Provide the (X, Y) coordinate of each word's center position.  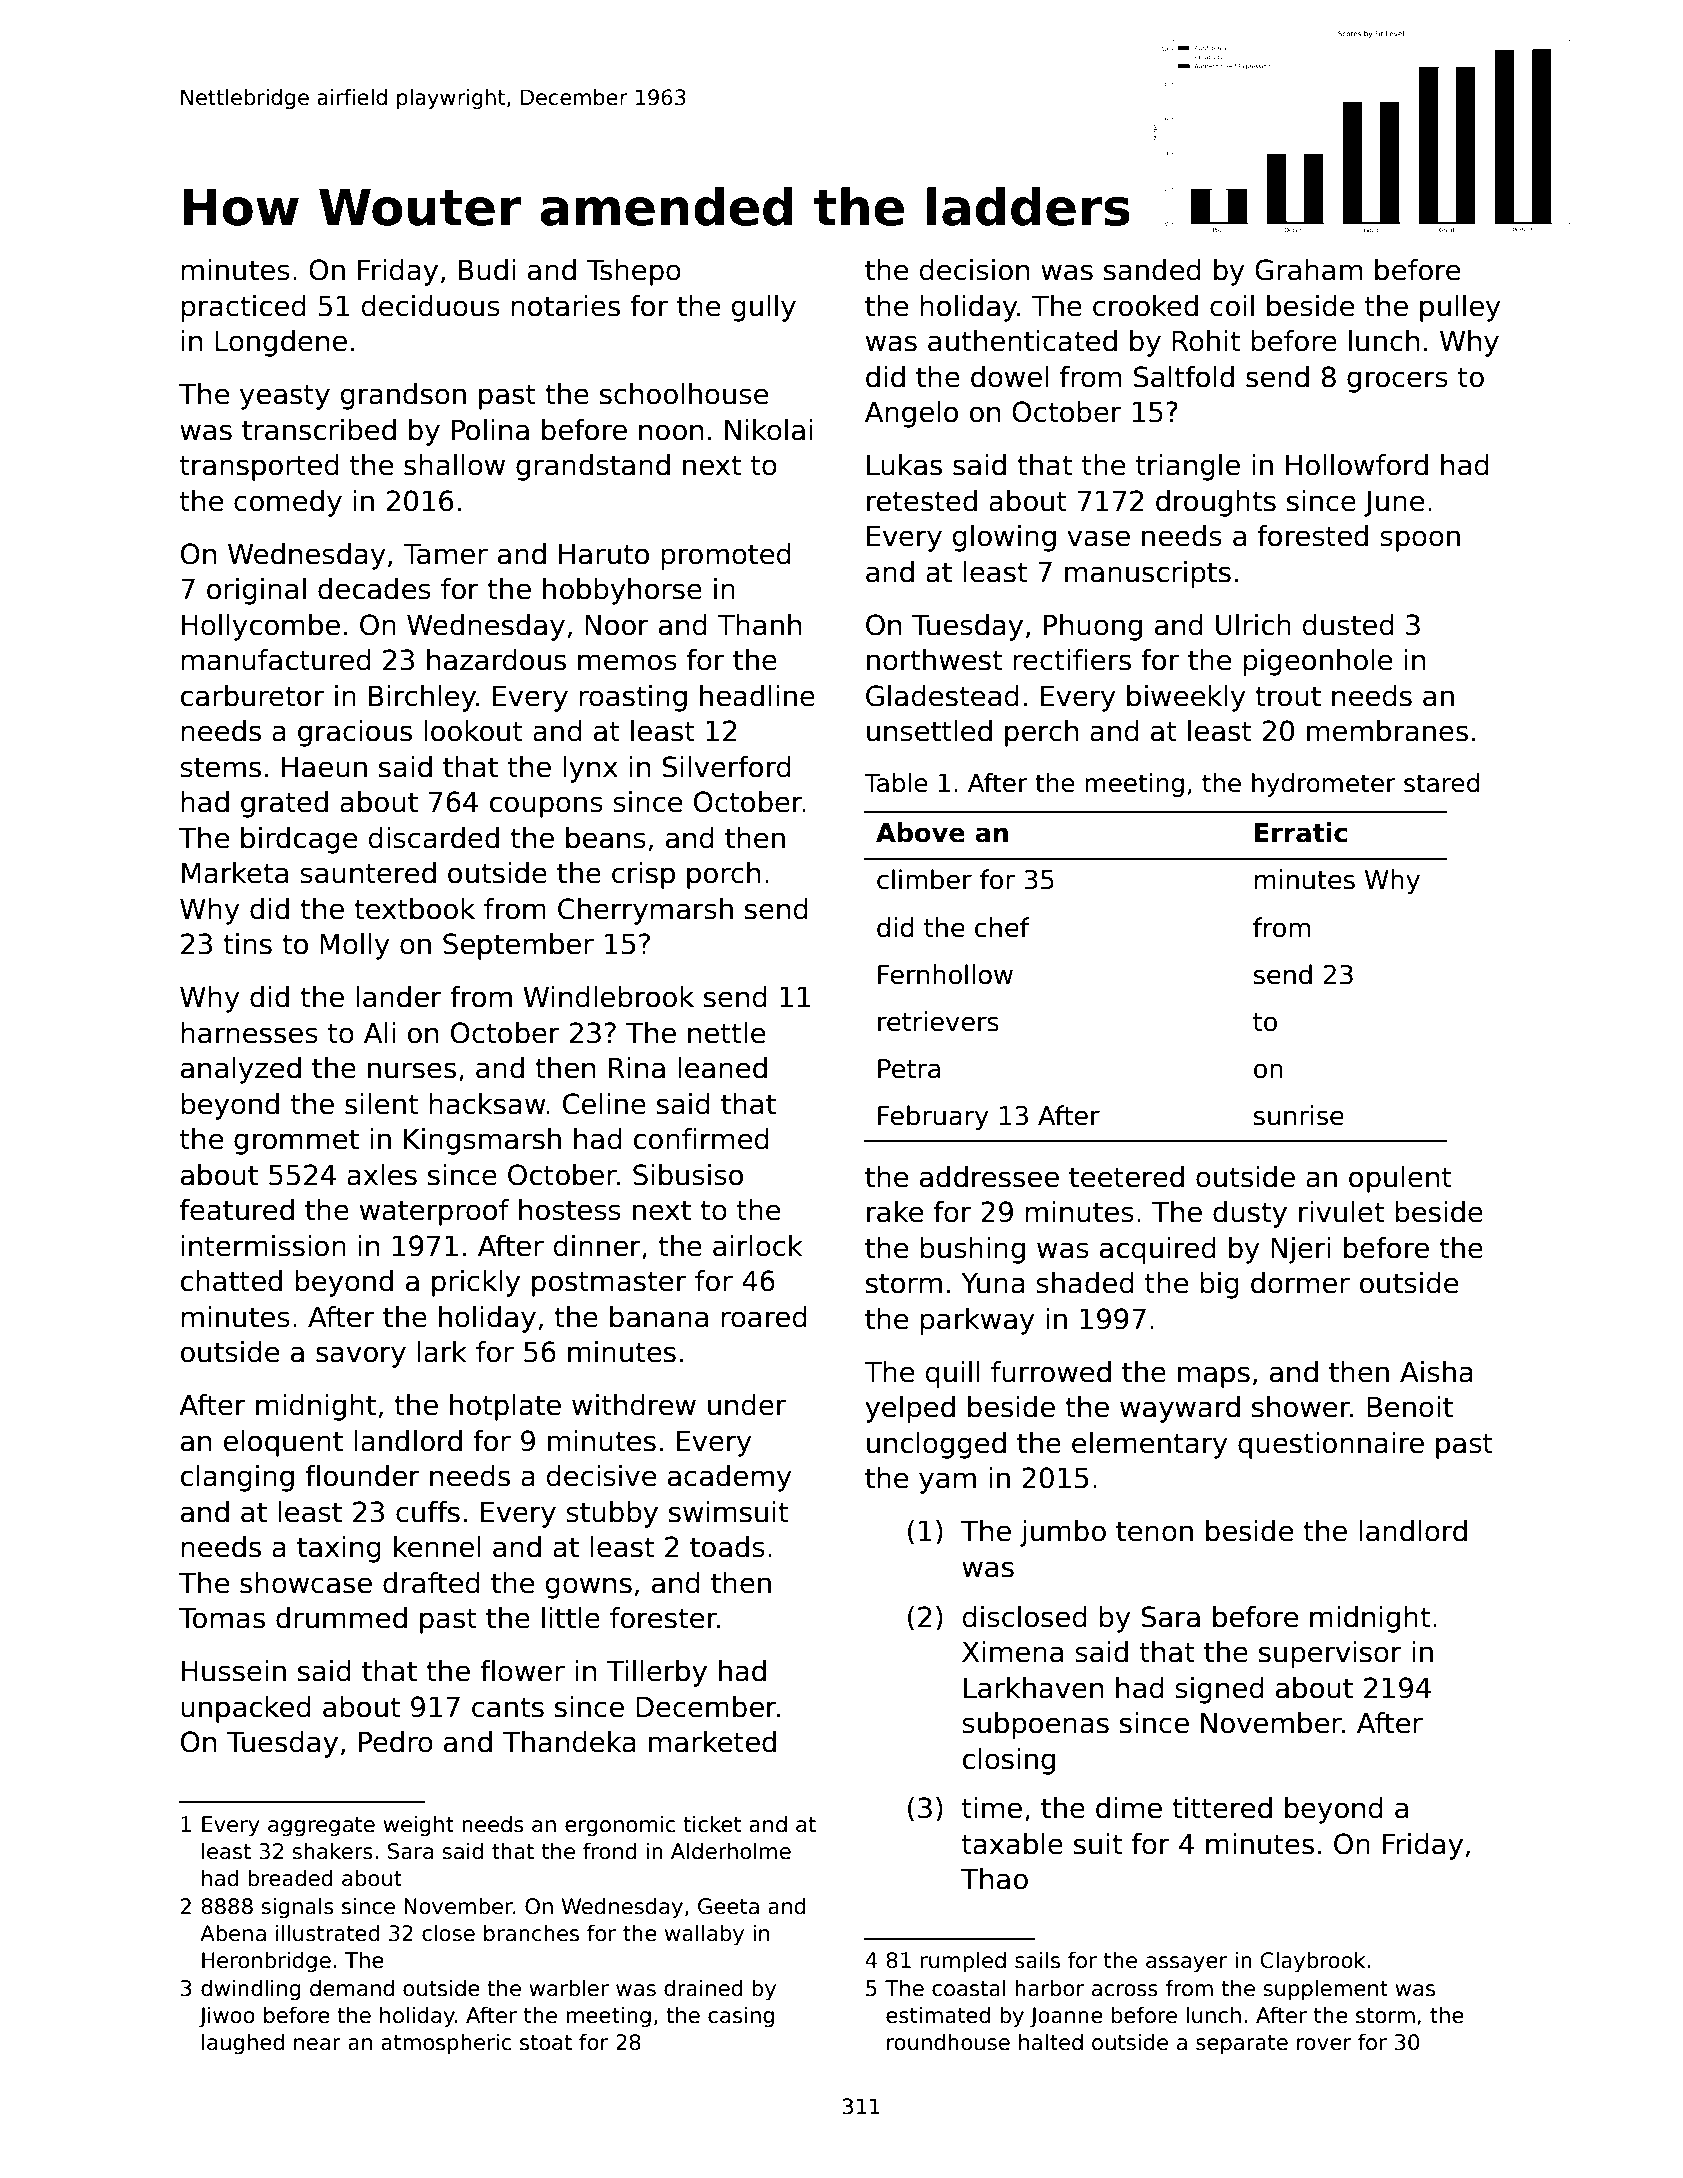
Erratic (1301, 832)
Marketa (235, 873)
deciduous (431, 306)
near (317, 2044)
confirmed (701, 1139)
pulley (1460, 308)
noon (671, 432)
